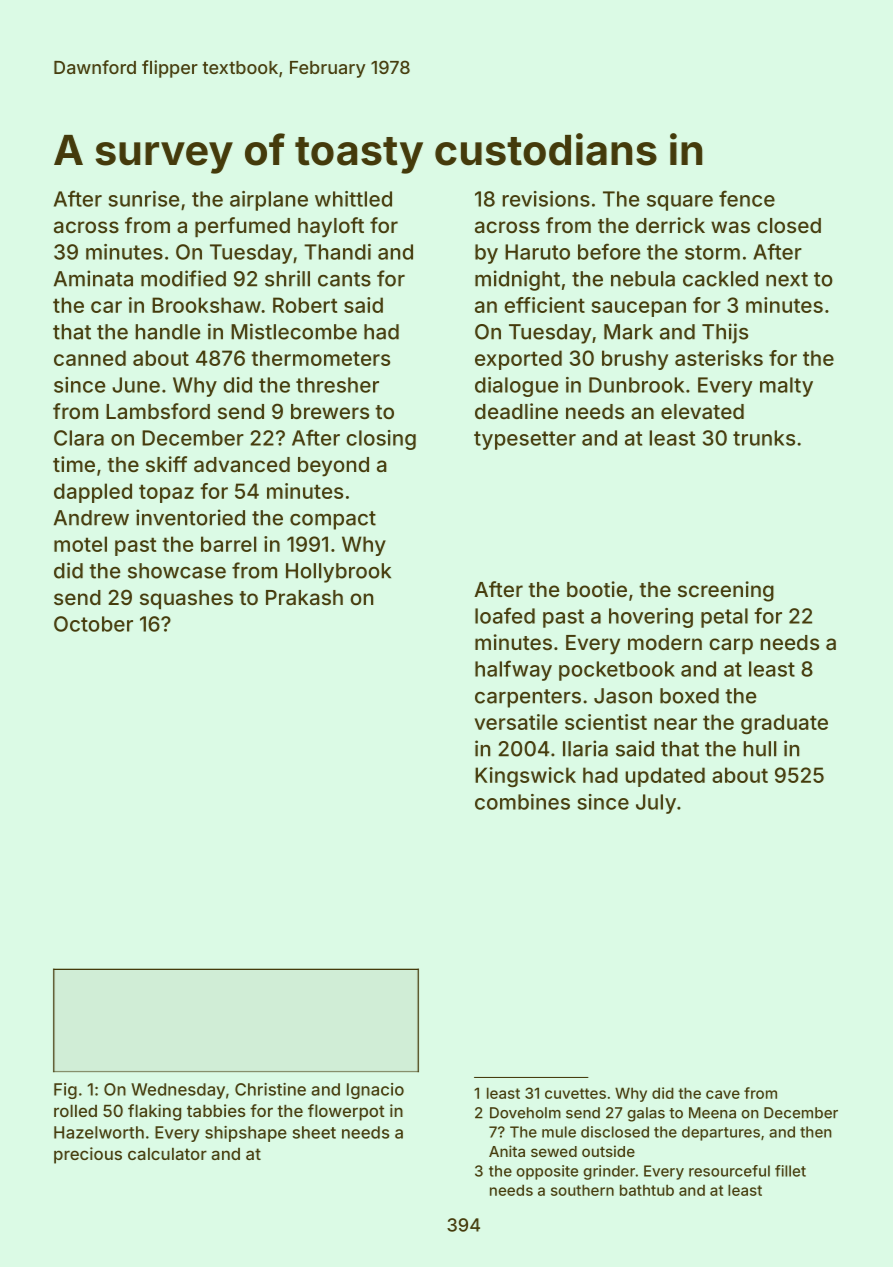  I want to click on screening, so click(726, 591).
